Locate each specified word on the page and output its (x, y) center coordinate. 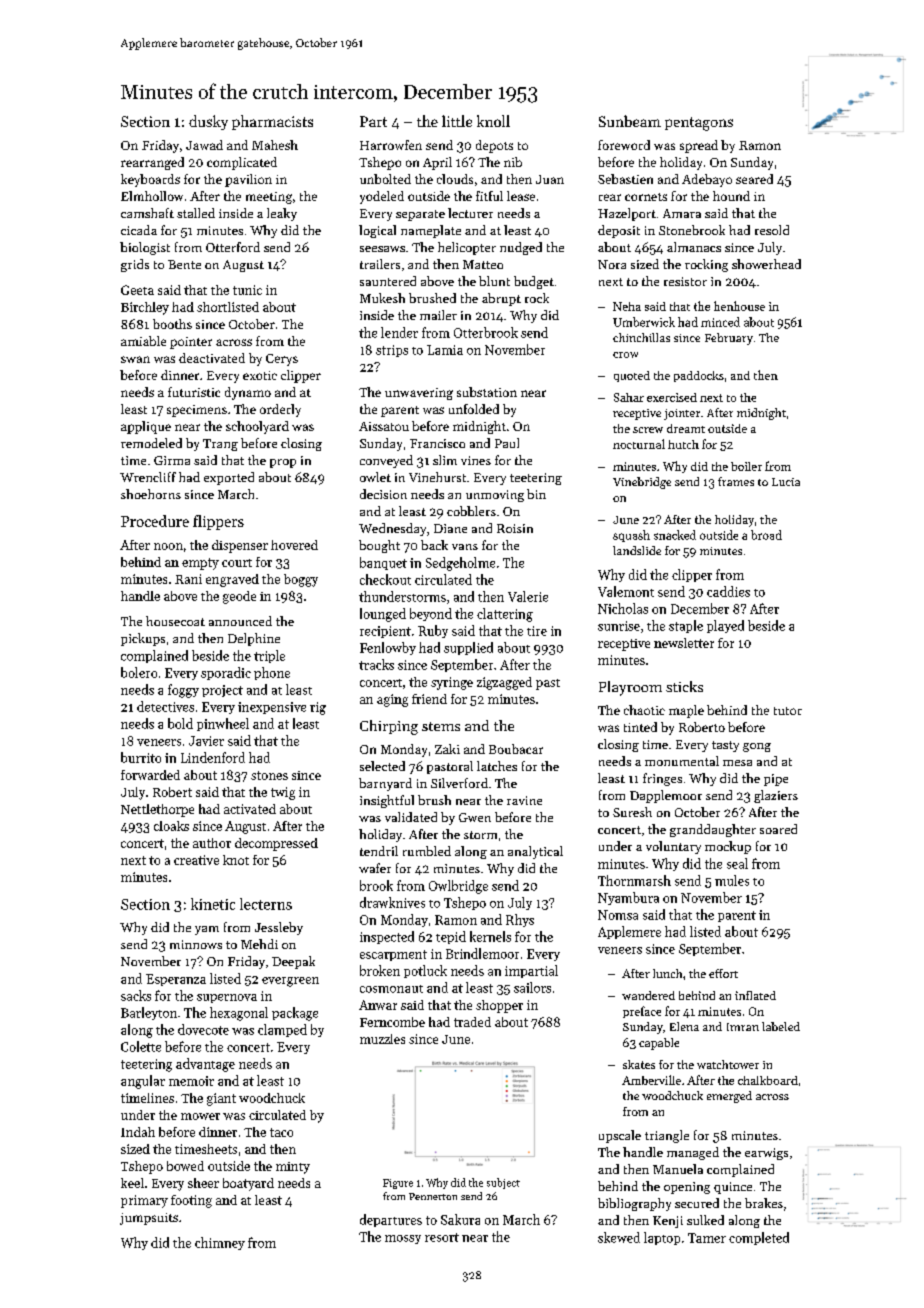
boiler (746, 466)
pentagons (699, 124)
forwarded (150, 775)
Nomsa (618, 915)
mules (732, 880)
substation (487, 392)
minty (293, 1168)
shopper (499, 1006)
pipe (776, 780)
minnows (196, 944)
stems (441, 726)
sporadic (226, 673)
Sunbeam (630, 121)
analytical (535, 852)
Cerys (282, 360)
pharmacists (272, 122)
